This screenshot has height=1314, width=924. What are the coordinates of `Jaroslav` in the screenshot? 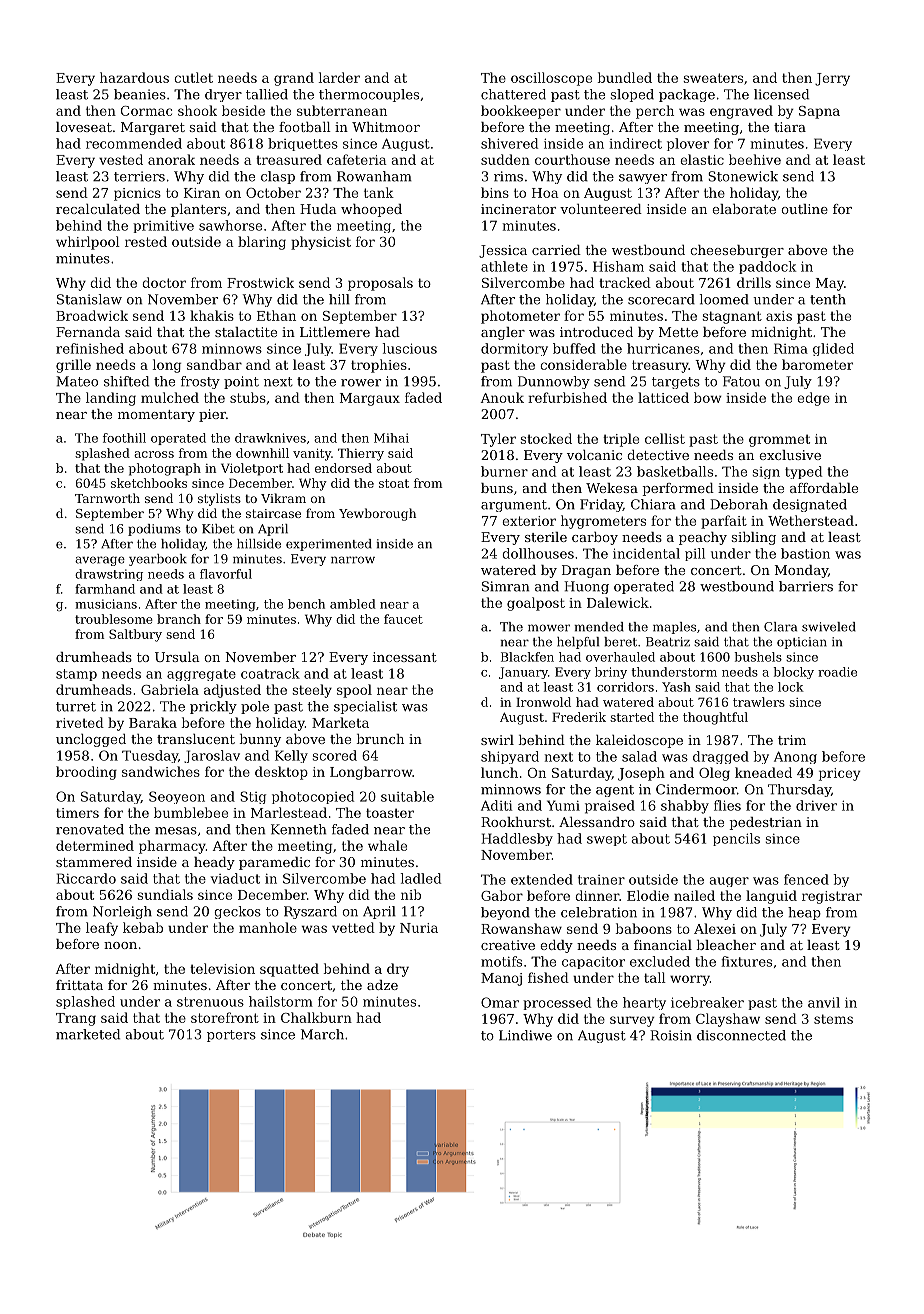 It's located at (212, 756).
